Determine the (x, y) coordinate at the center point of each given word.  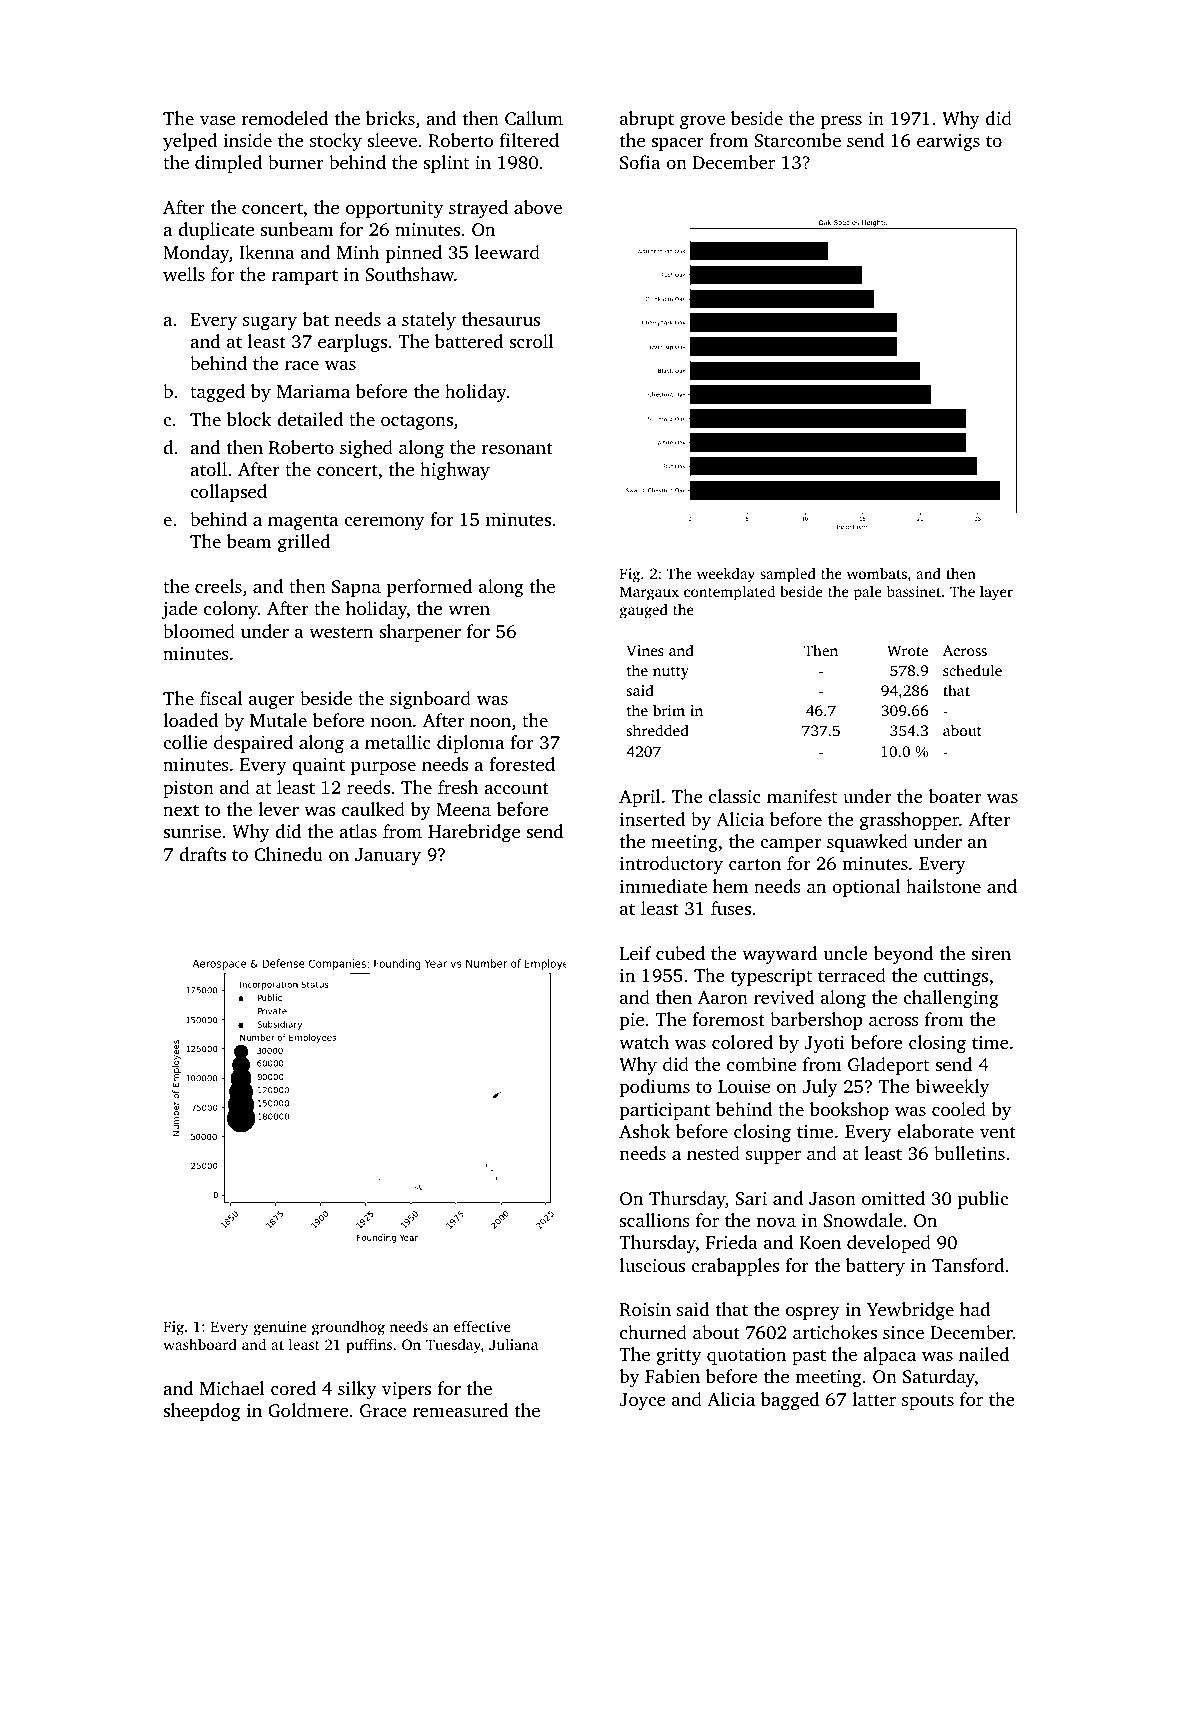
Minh (358, 252)
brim (669, 710)
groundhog (348, 1328)
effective (482, 1326)
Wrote (907, 651)
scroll (531, 341)
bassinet (914, 591)
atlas (358, 831)
